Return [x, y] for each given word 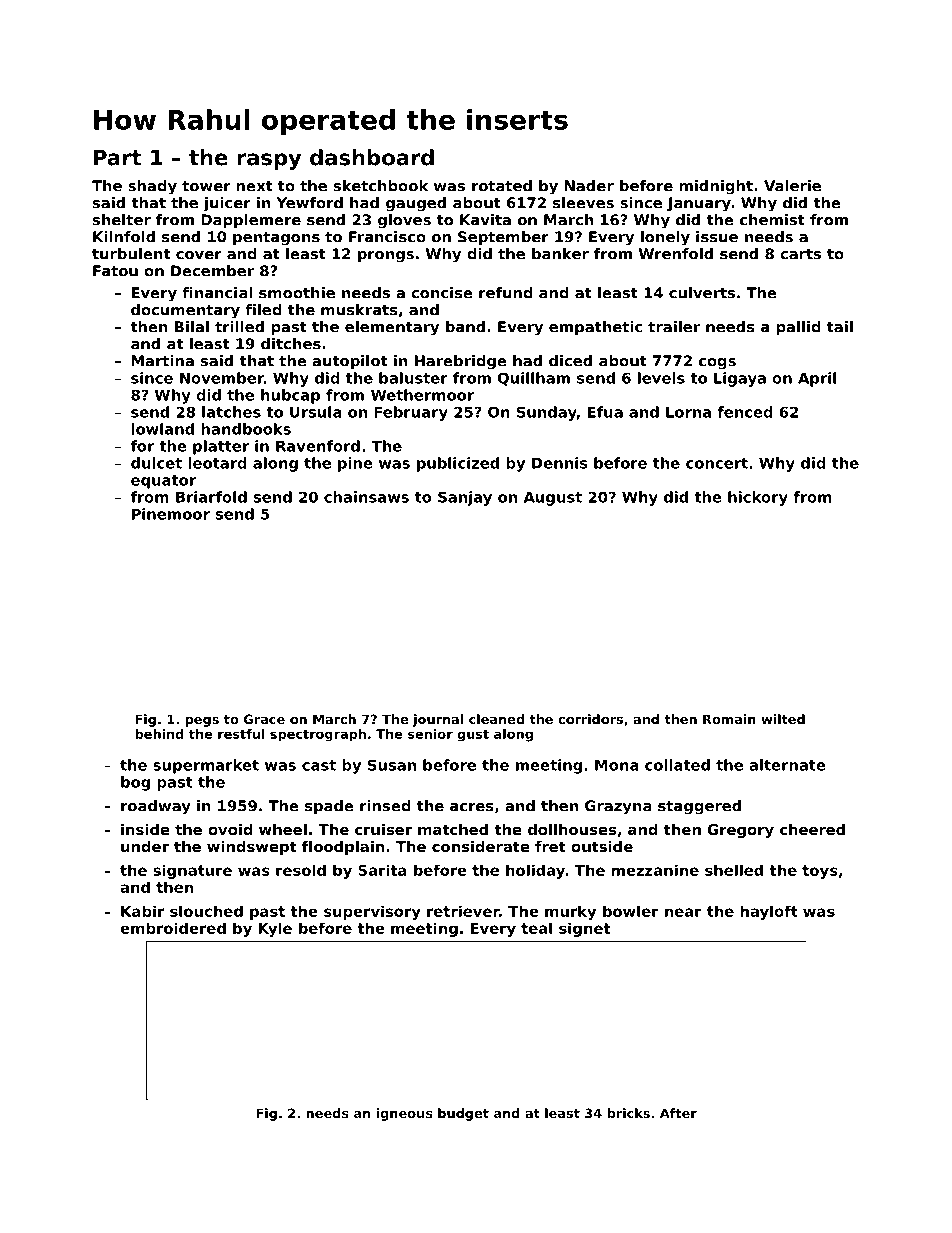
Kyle [275, 929]
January [699, 204]
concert [717, 463]
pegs [202, 722]
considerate [481, 846]
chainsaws [366, 497]
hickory [758, 498]
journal [438, 720]
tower [206, 186]
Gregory [741, 831]
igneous [404, 1114]
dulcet [156, 463]
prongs [386, 257]
